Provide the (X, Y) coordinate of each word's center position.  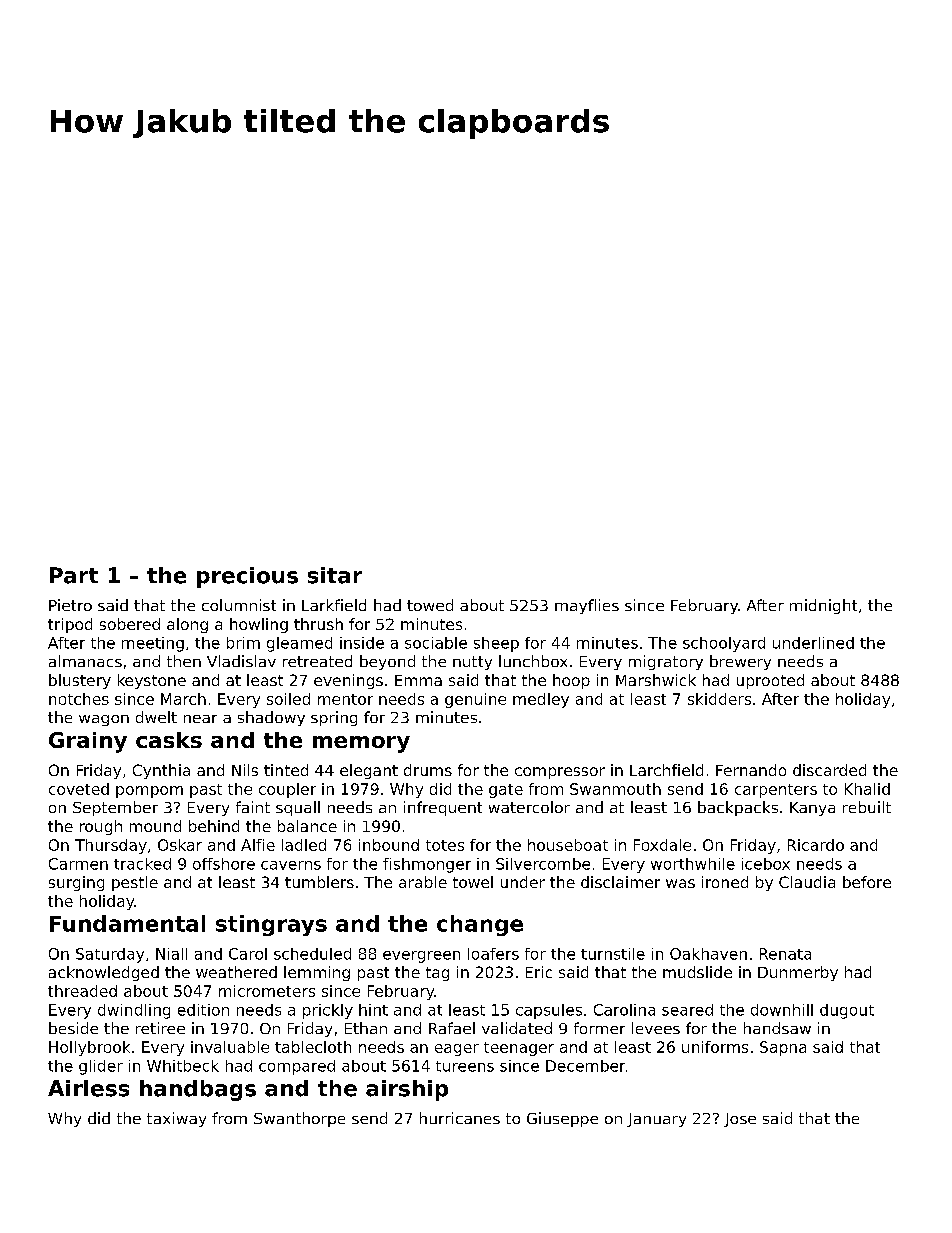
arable (423, 882)
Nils (245, 770)
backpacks (738, 808)
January (656, 1120)
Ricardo (816, 845)
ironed (725, 882)
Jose (740, 1120)
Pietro (70, 605)
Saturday (110, 955)
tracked (142, 864)
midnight (823, 606)
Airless (88, 1088)
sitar (335, 575)
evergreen (421, 957)
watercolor (529, 807)
